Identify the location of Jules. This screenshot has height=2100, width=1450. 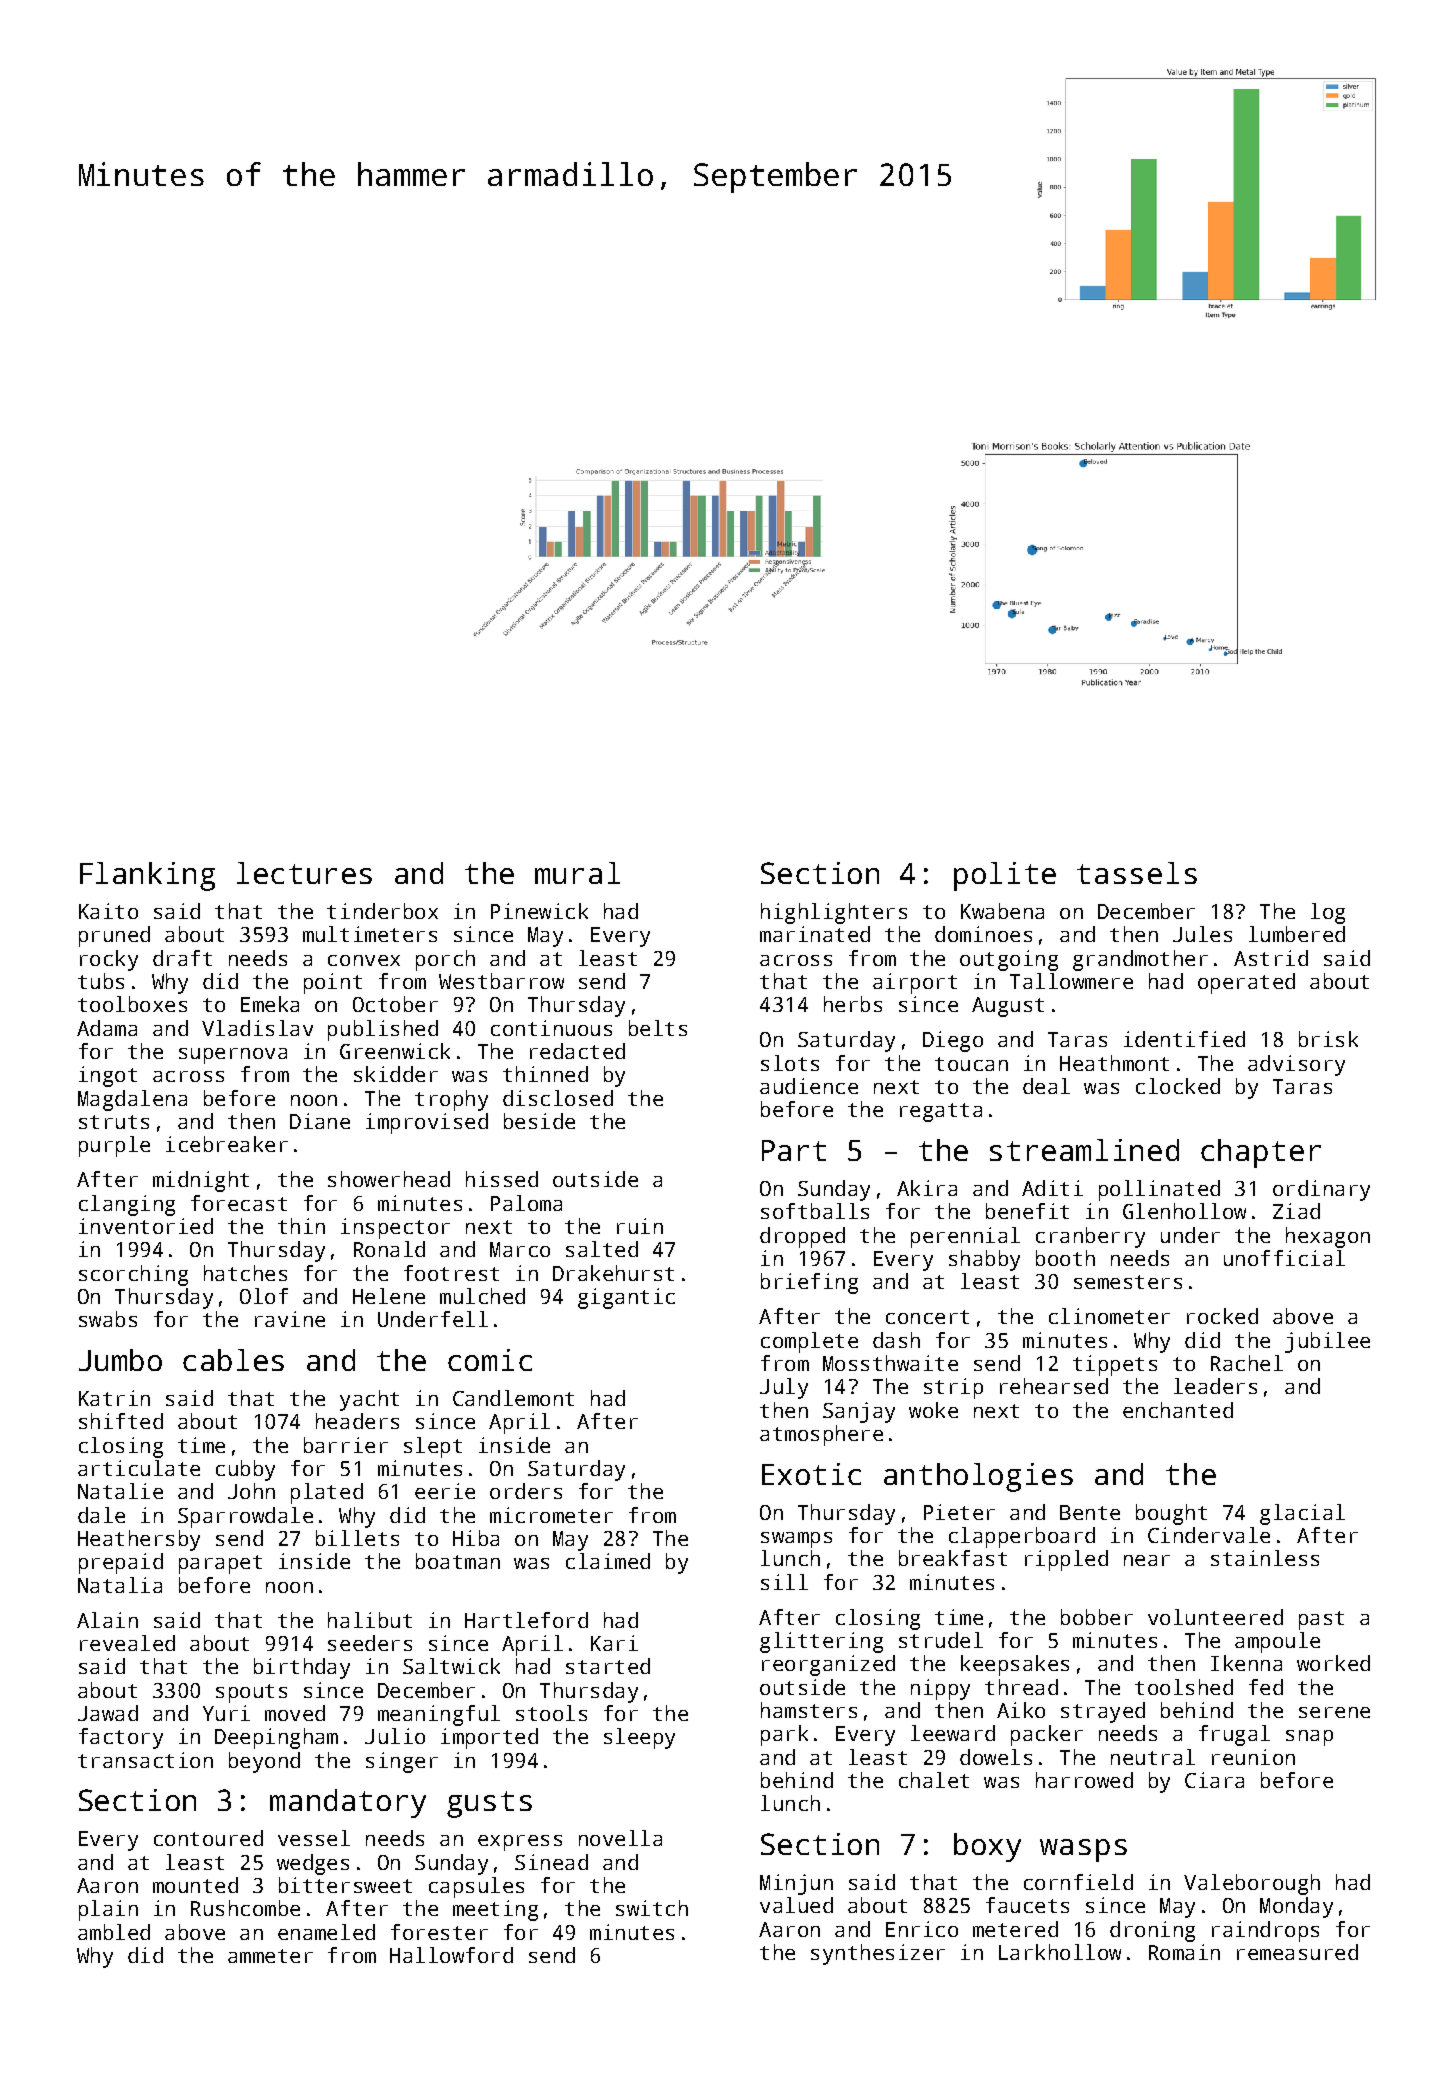
(1202, 934).
